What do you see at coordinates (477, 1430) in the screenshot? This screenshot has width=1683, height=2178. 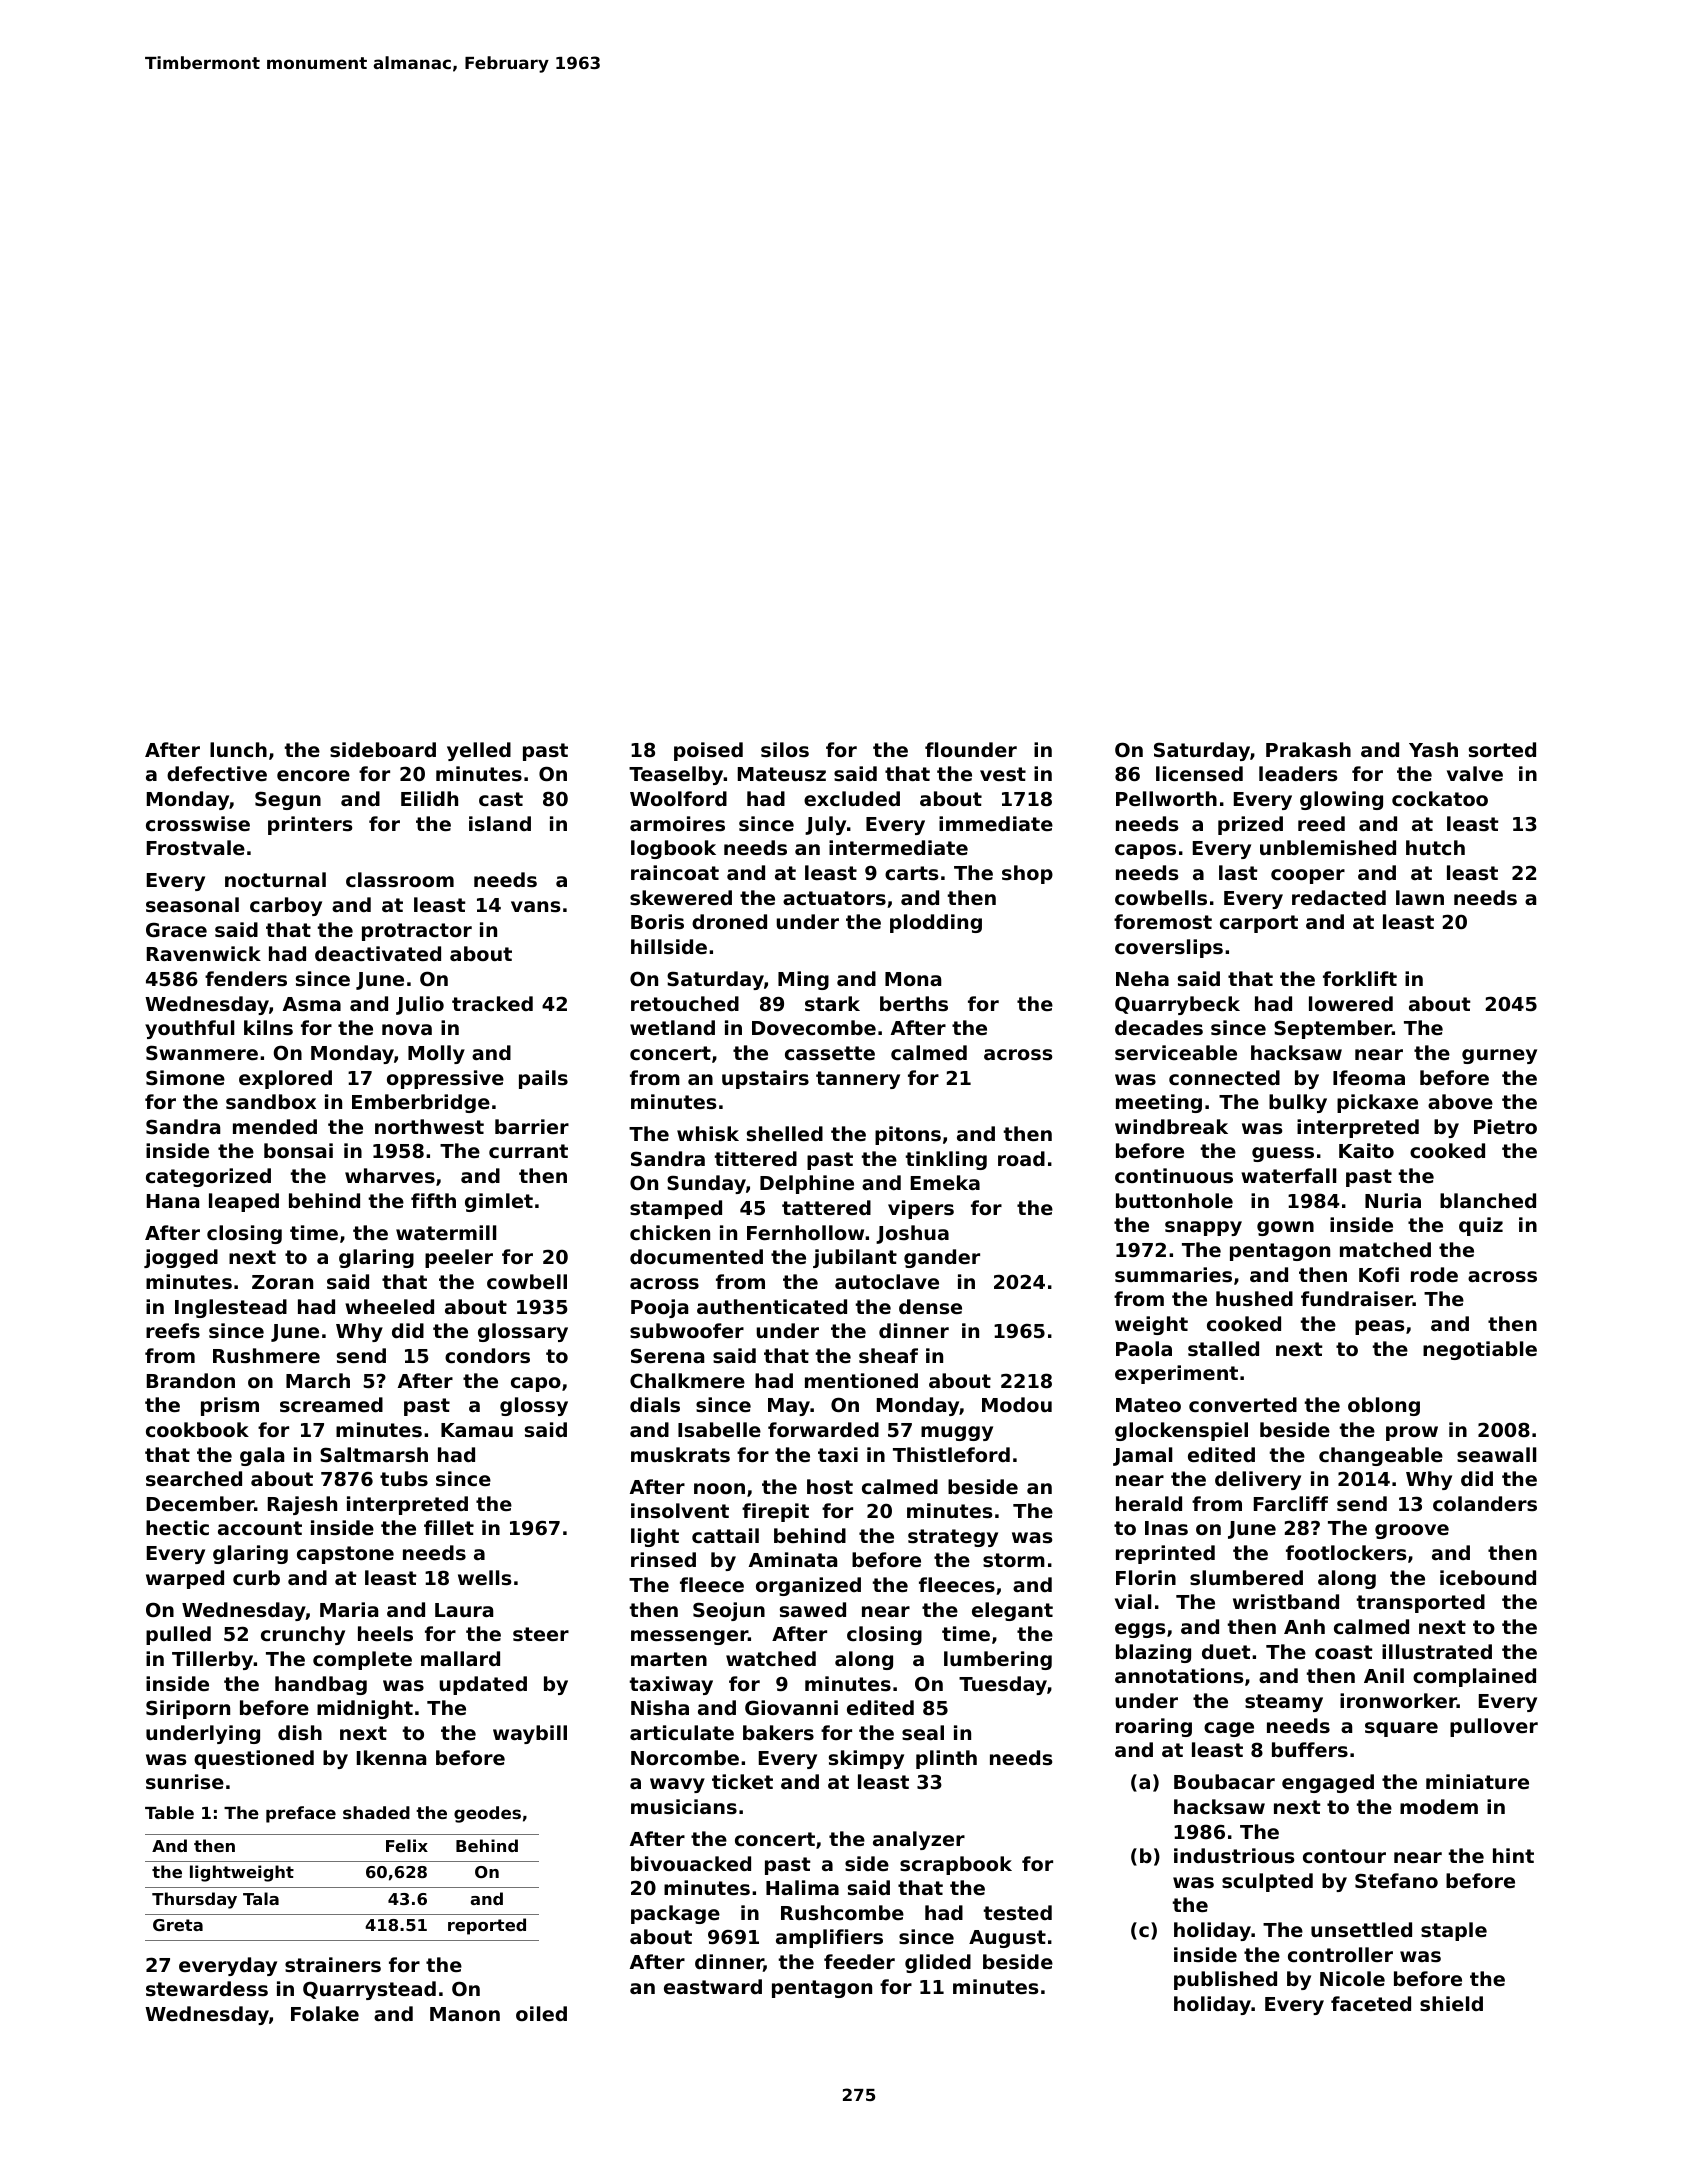 I see `Kamau` at bounding box center [477, 1430].
